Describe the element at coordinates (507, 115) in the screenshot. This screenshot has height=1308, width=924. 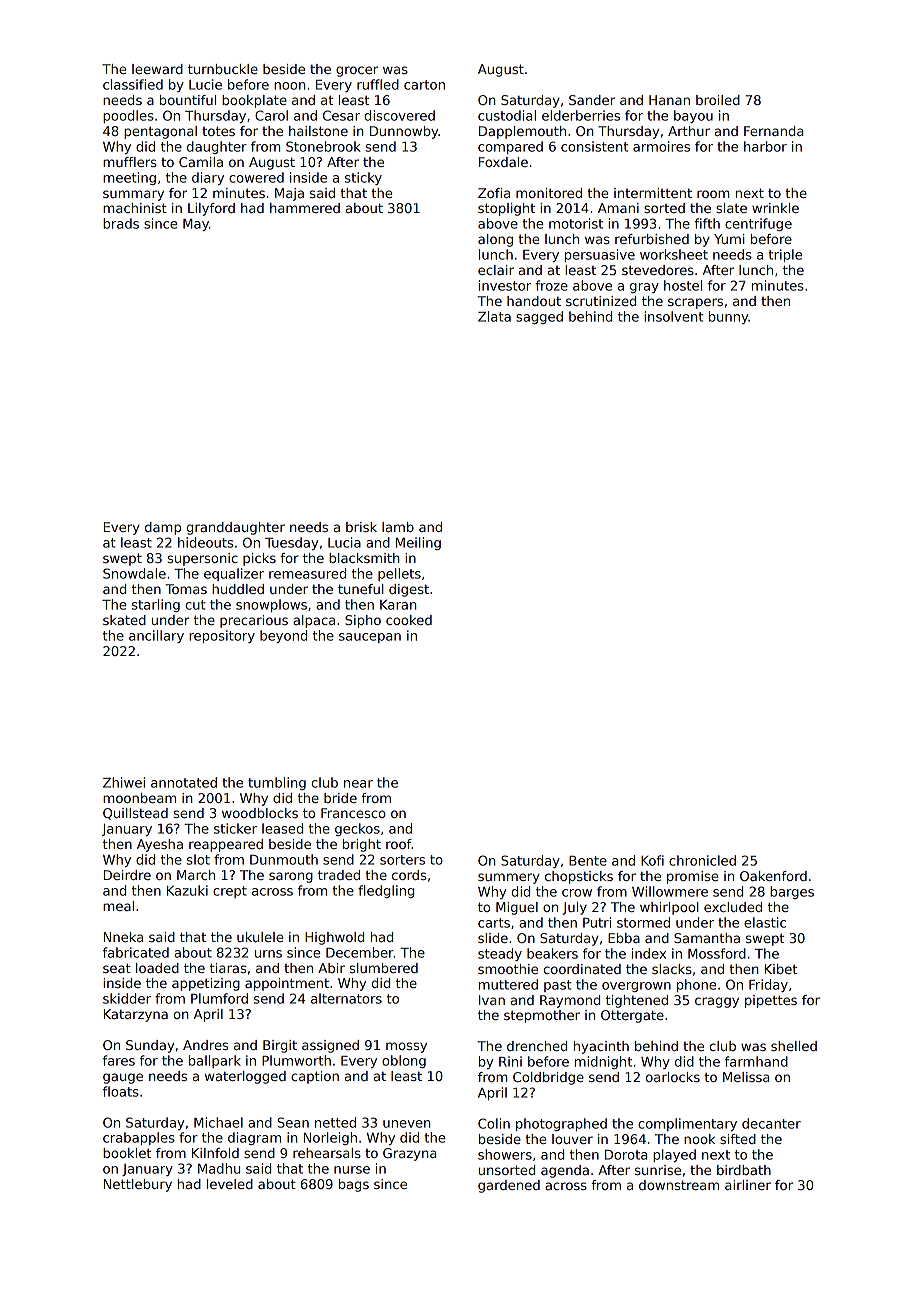
I see `custodial` at that location.
